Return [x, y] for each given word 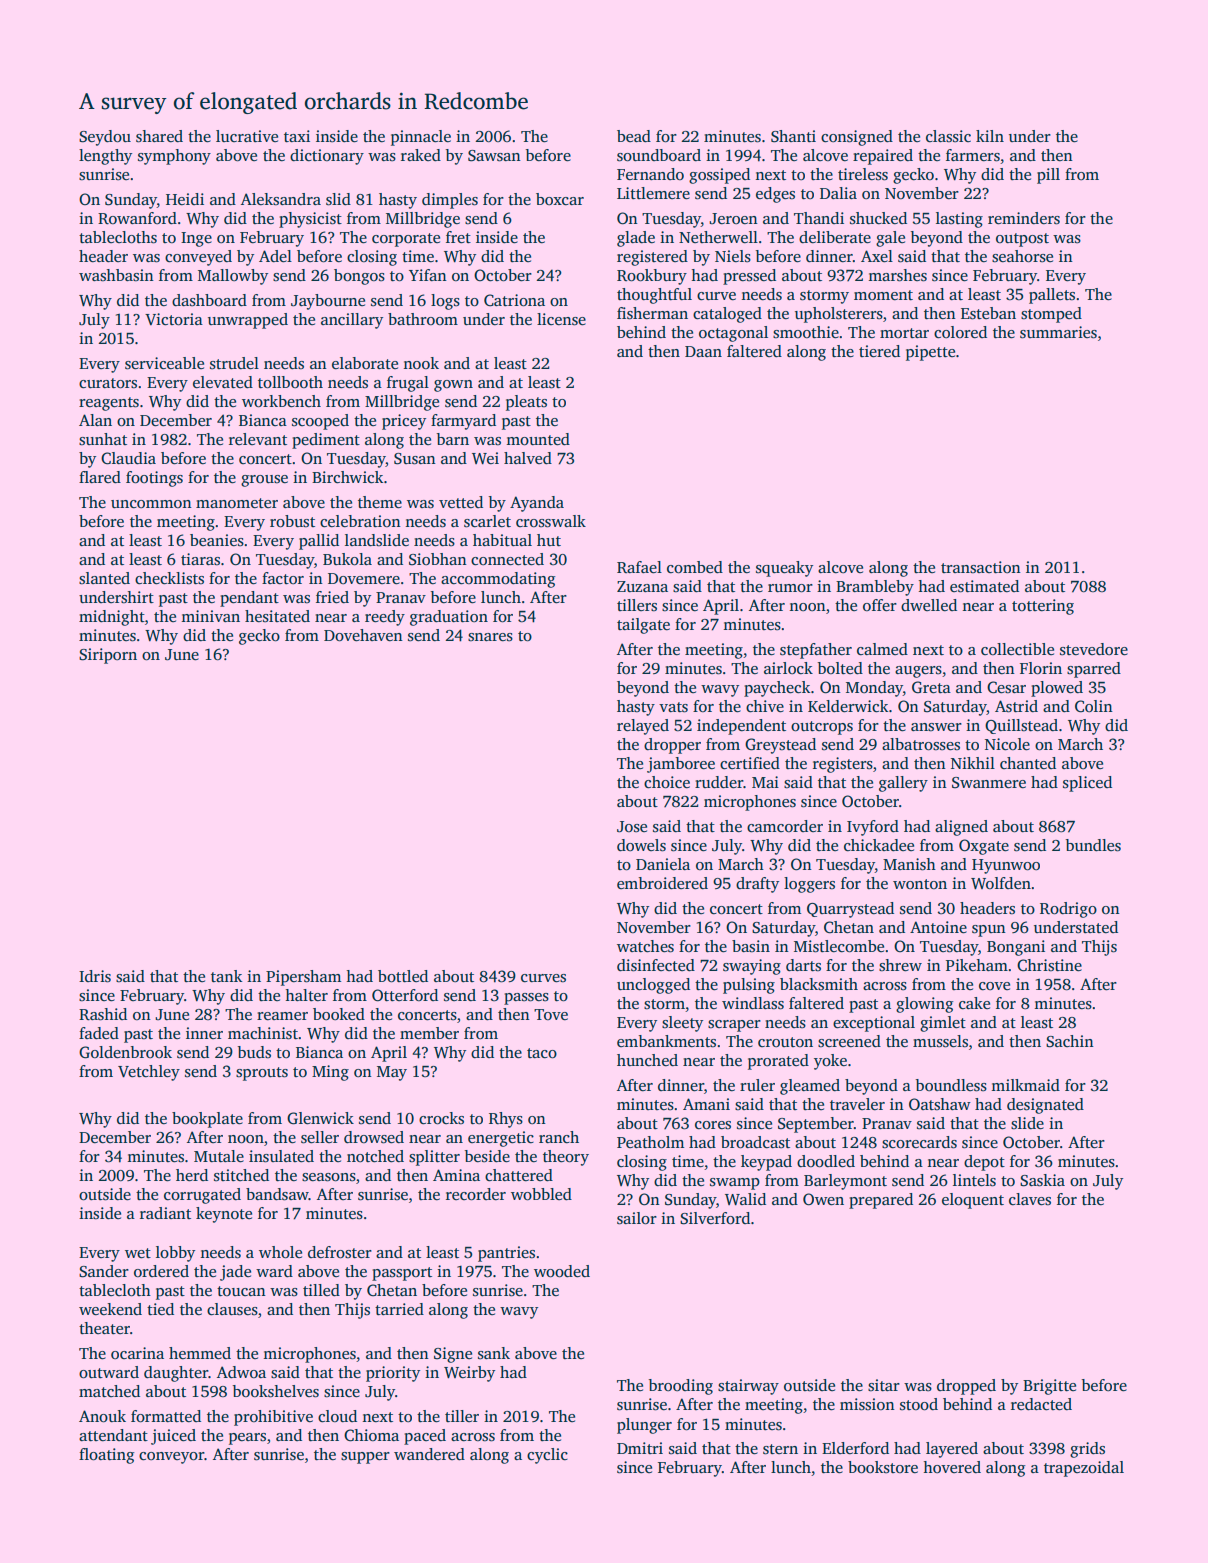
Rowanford [137, 218]
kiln [990, 136]
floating [107, 1456]
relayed [643, 727]
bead [634, 136]
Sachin [1070, 1041]
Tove [551, 1014]
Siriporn [108, 656]
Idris [95, 976]
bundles [1093, 845]
